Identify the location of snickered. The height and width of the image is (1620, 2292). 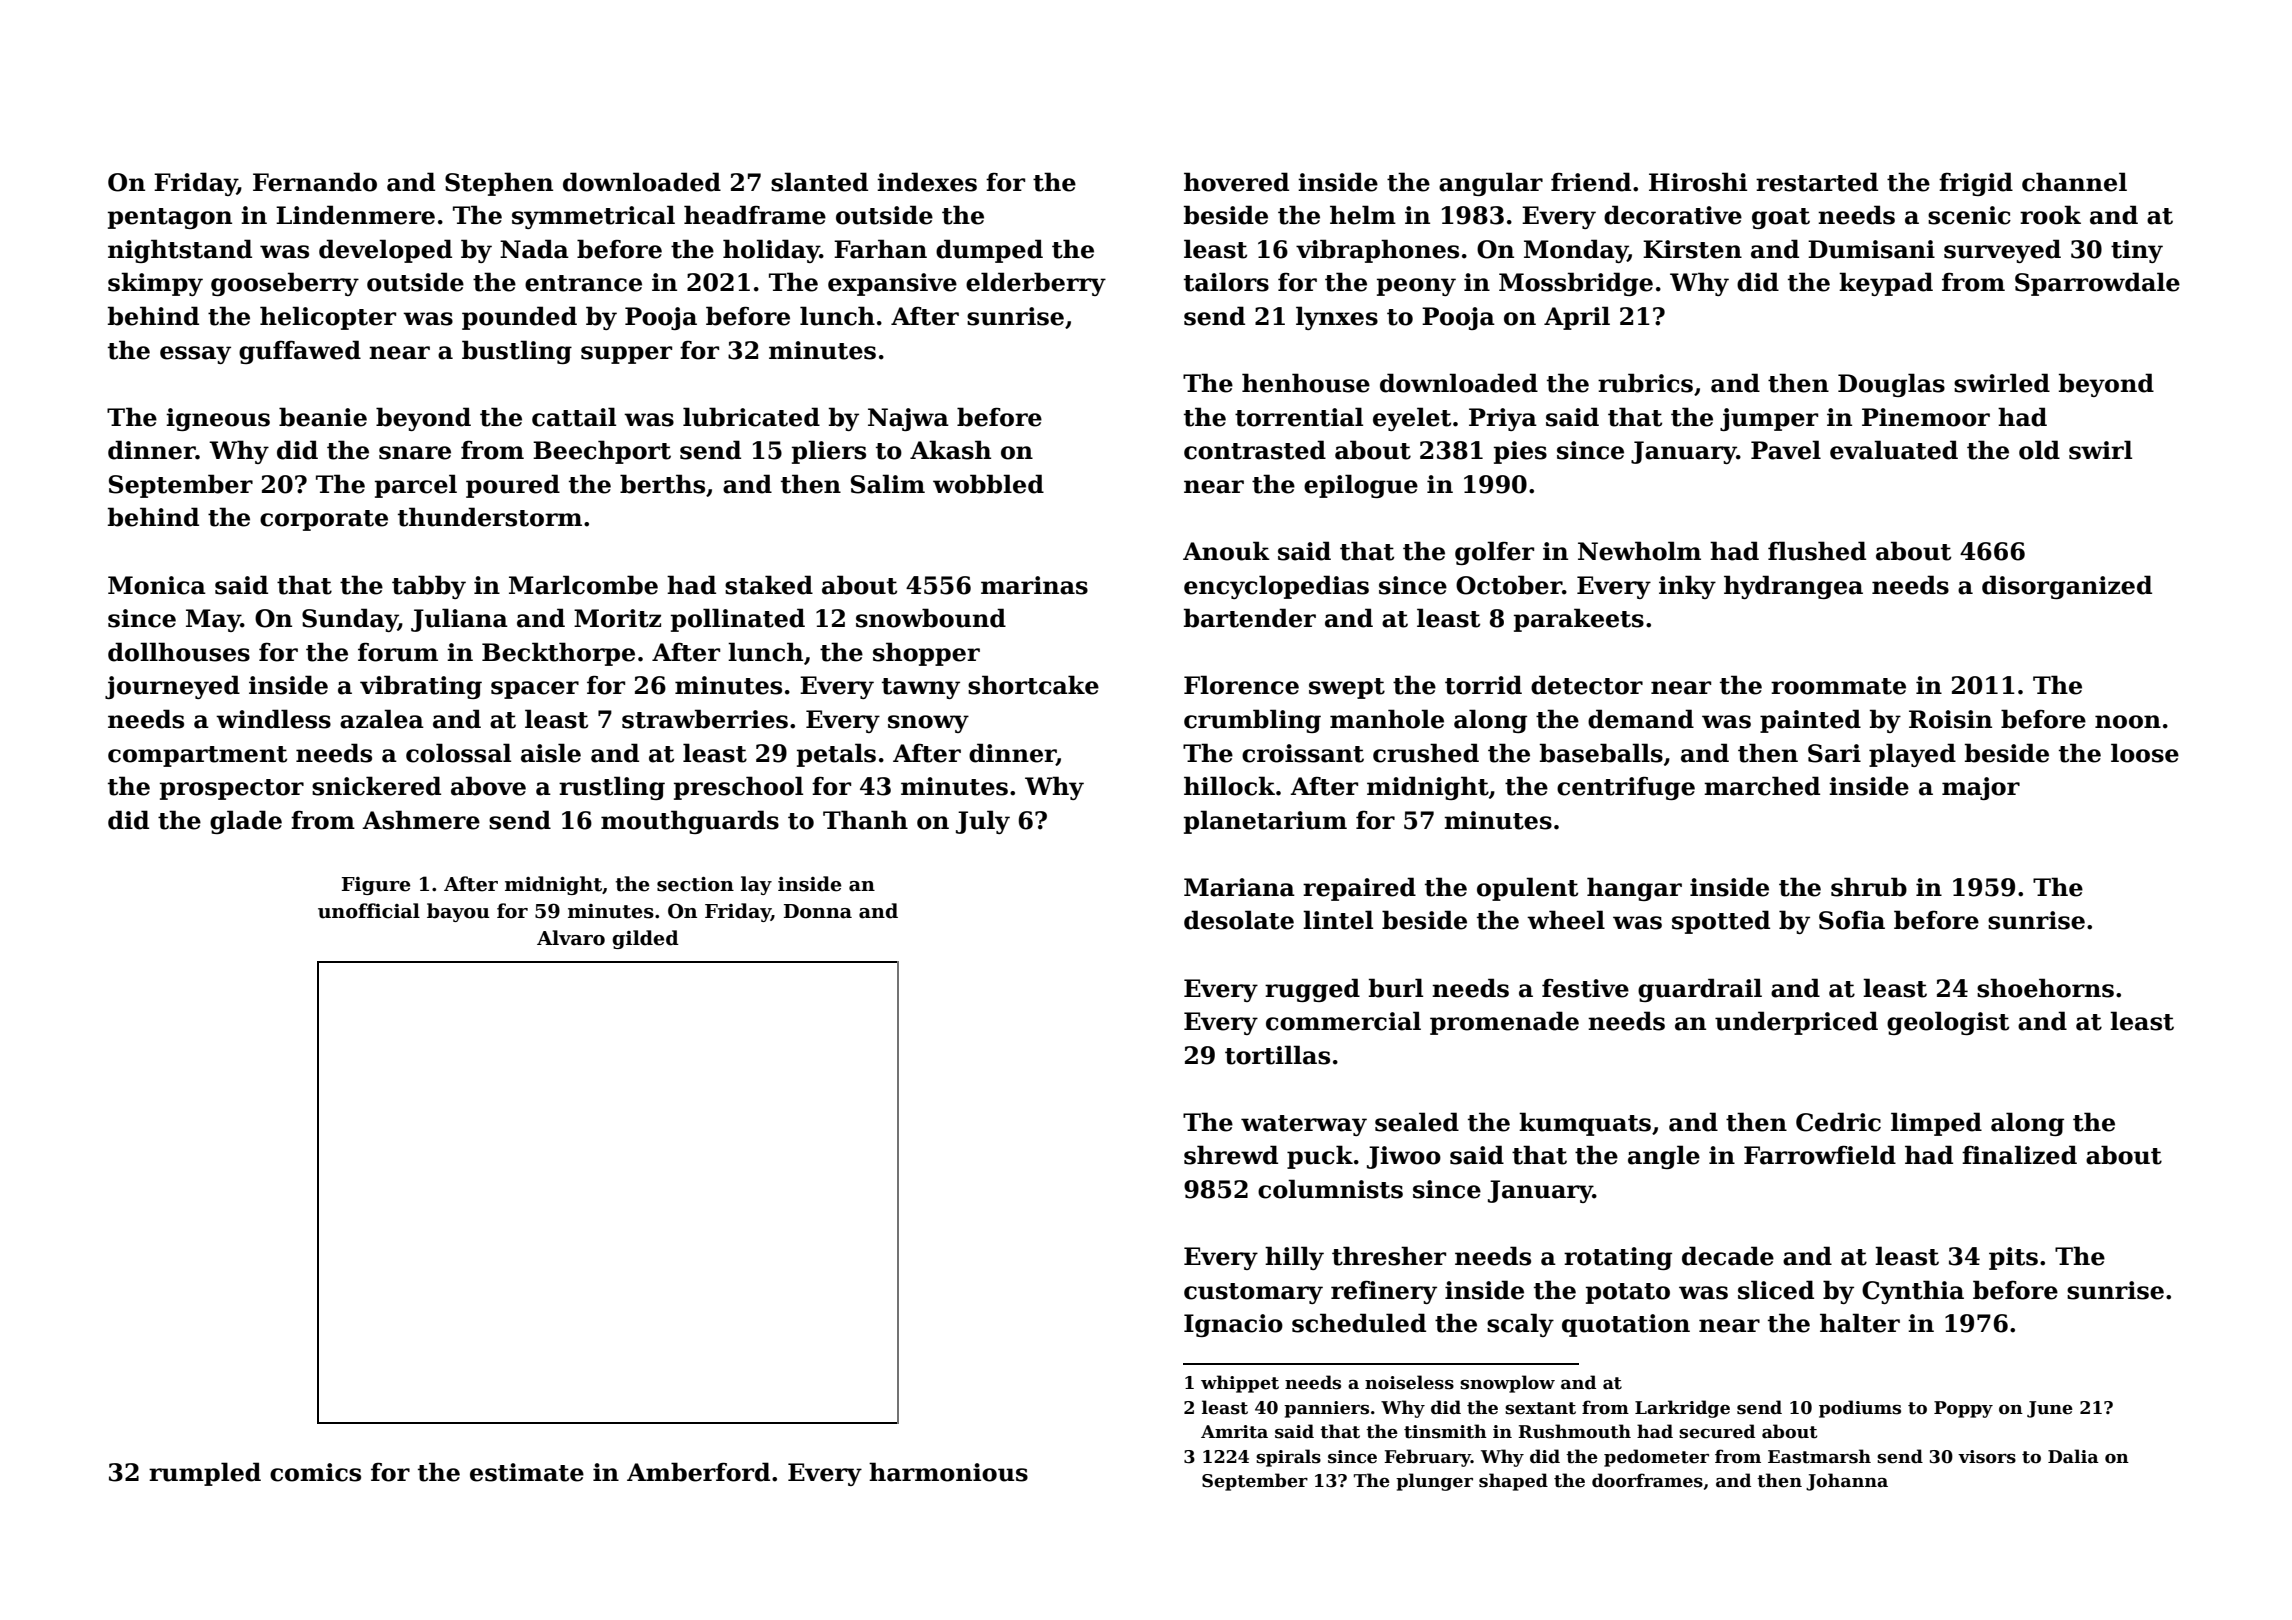
(376, 786).
